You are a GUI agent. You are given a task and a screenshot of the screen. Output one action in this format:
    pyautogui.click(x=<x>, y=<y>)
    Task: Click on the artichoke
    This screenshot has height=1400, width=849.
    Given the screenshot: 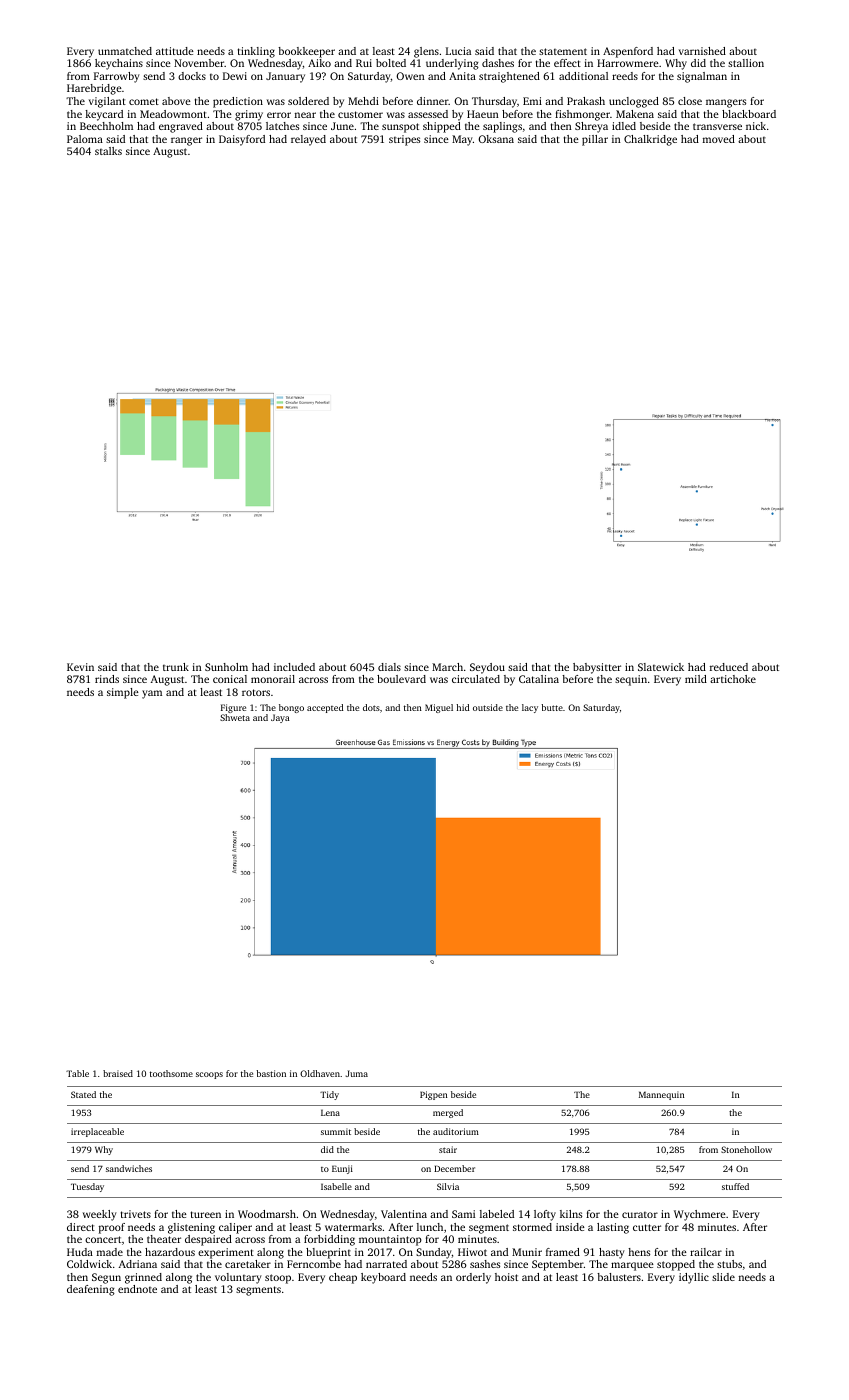 What is the action you would take?
    pyautogui.click(x=733, y=679)
